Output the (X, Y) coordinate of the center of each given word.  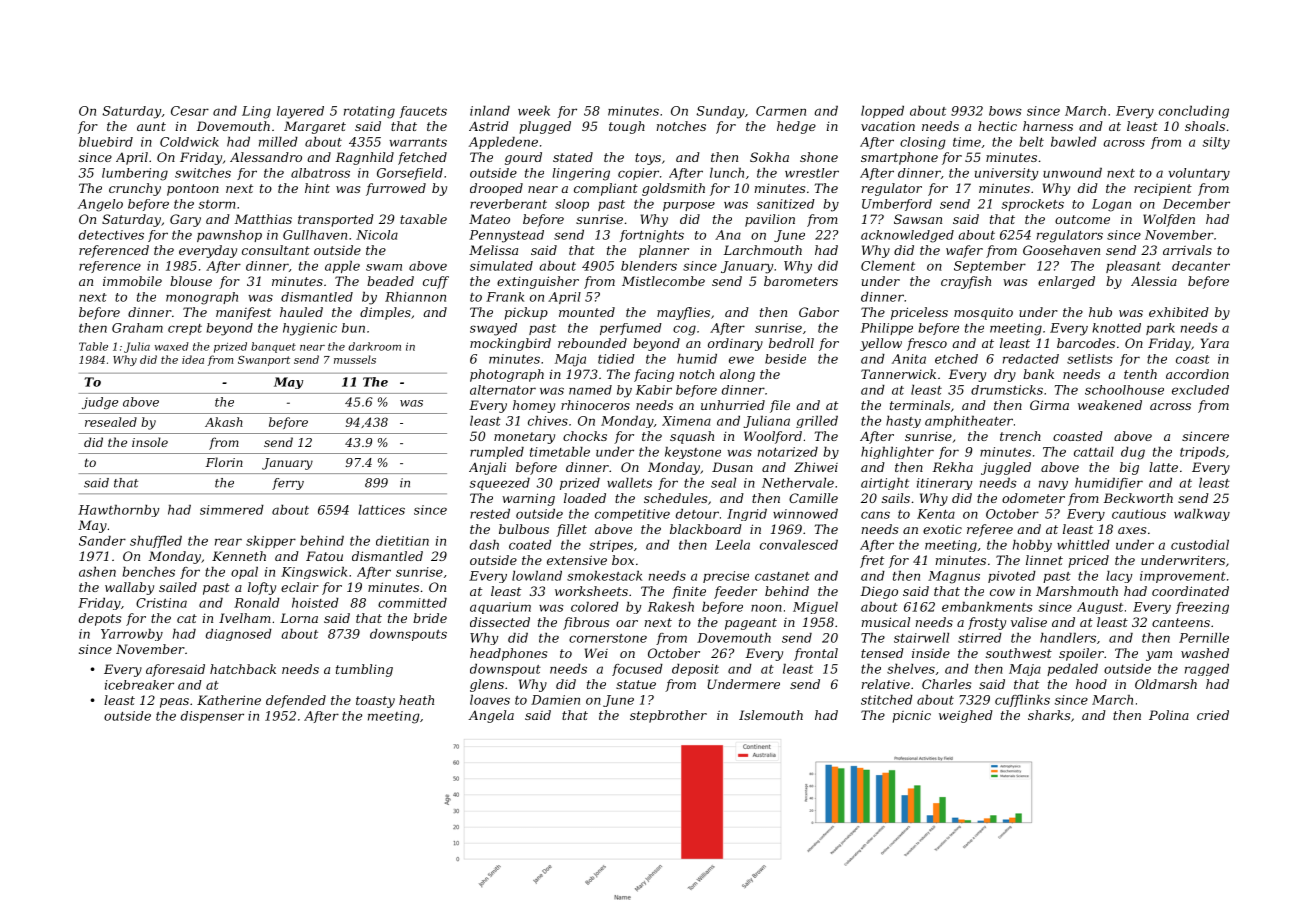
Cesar (190, 111)
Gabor (819, 312)
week (534, 111)
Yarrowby (132, 635)
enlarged (1066, 282)
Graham (137, 328)
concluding (1194, 112)
